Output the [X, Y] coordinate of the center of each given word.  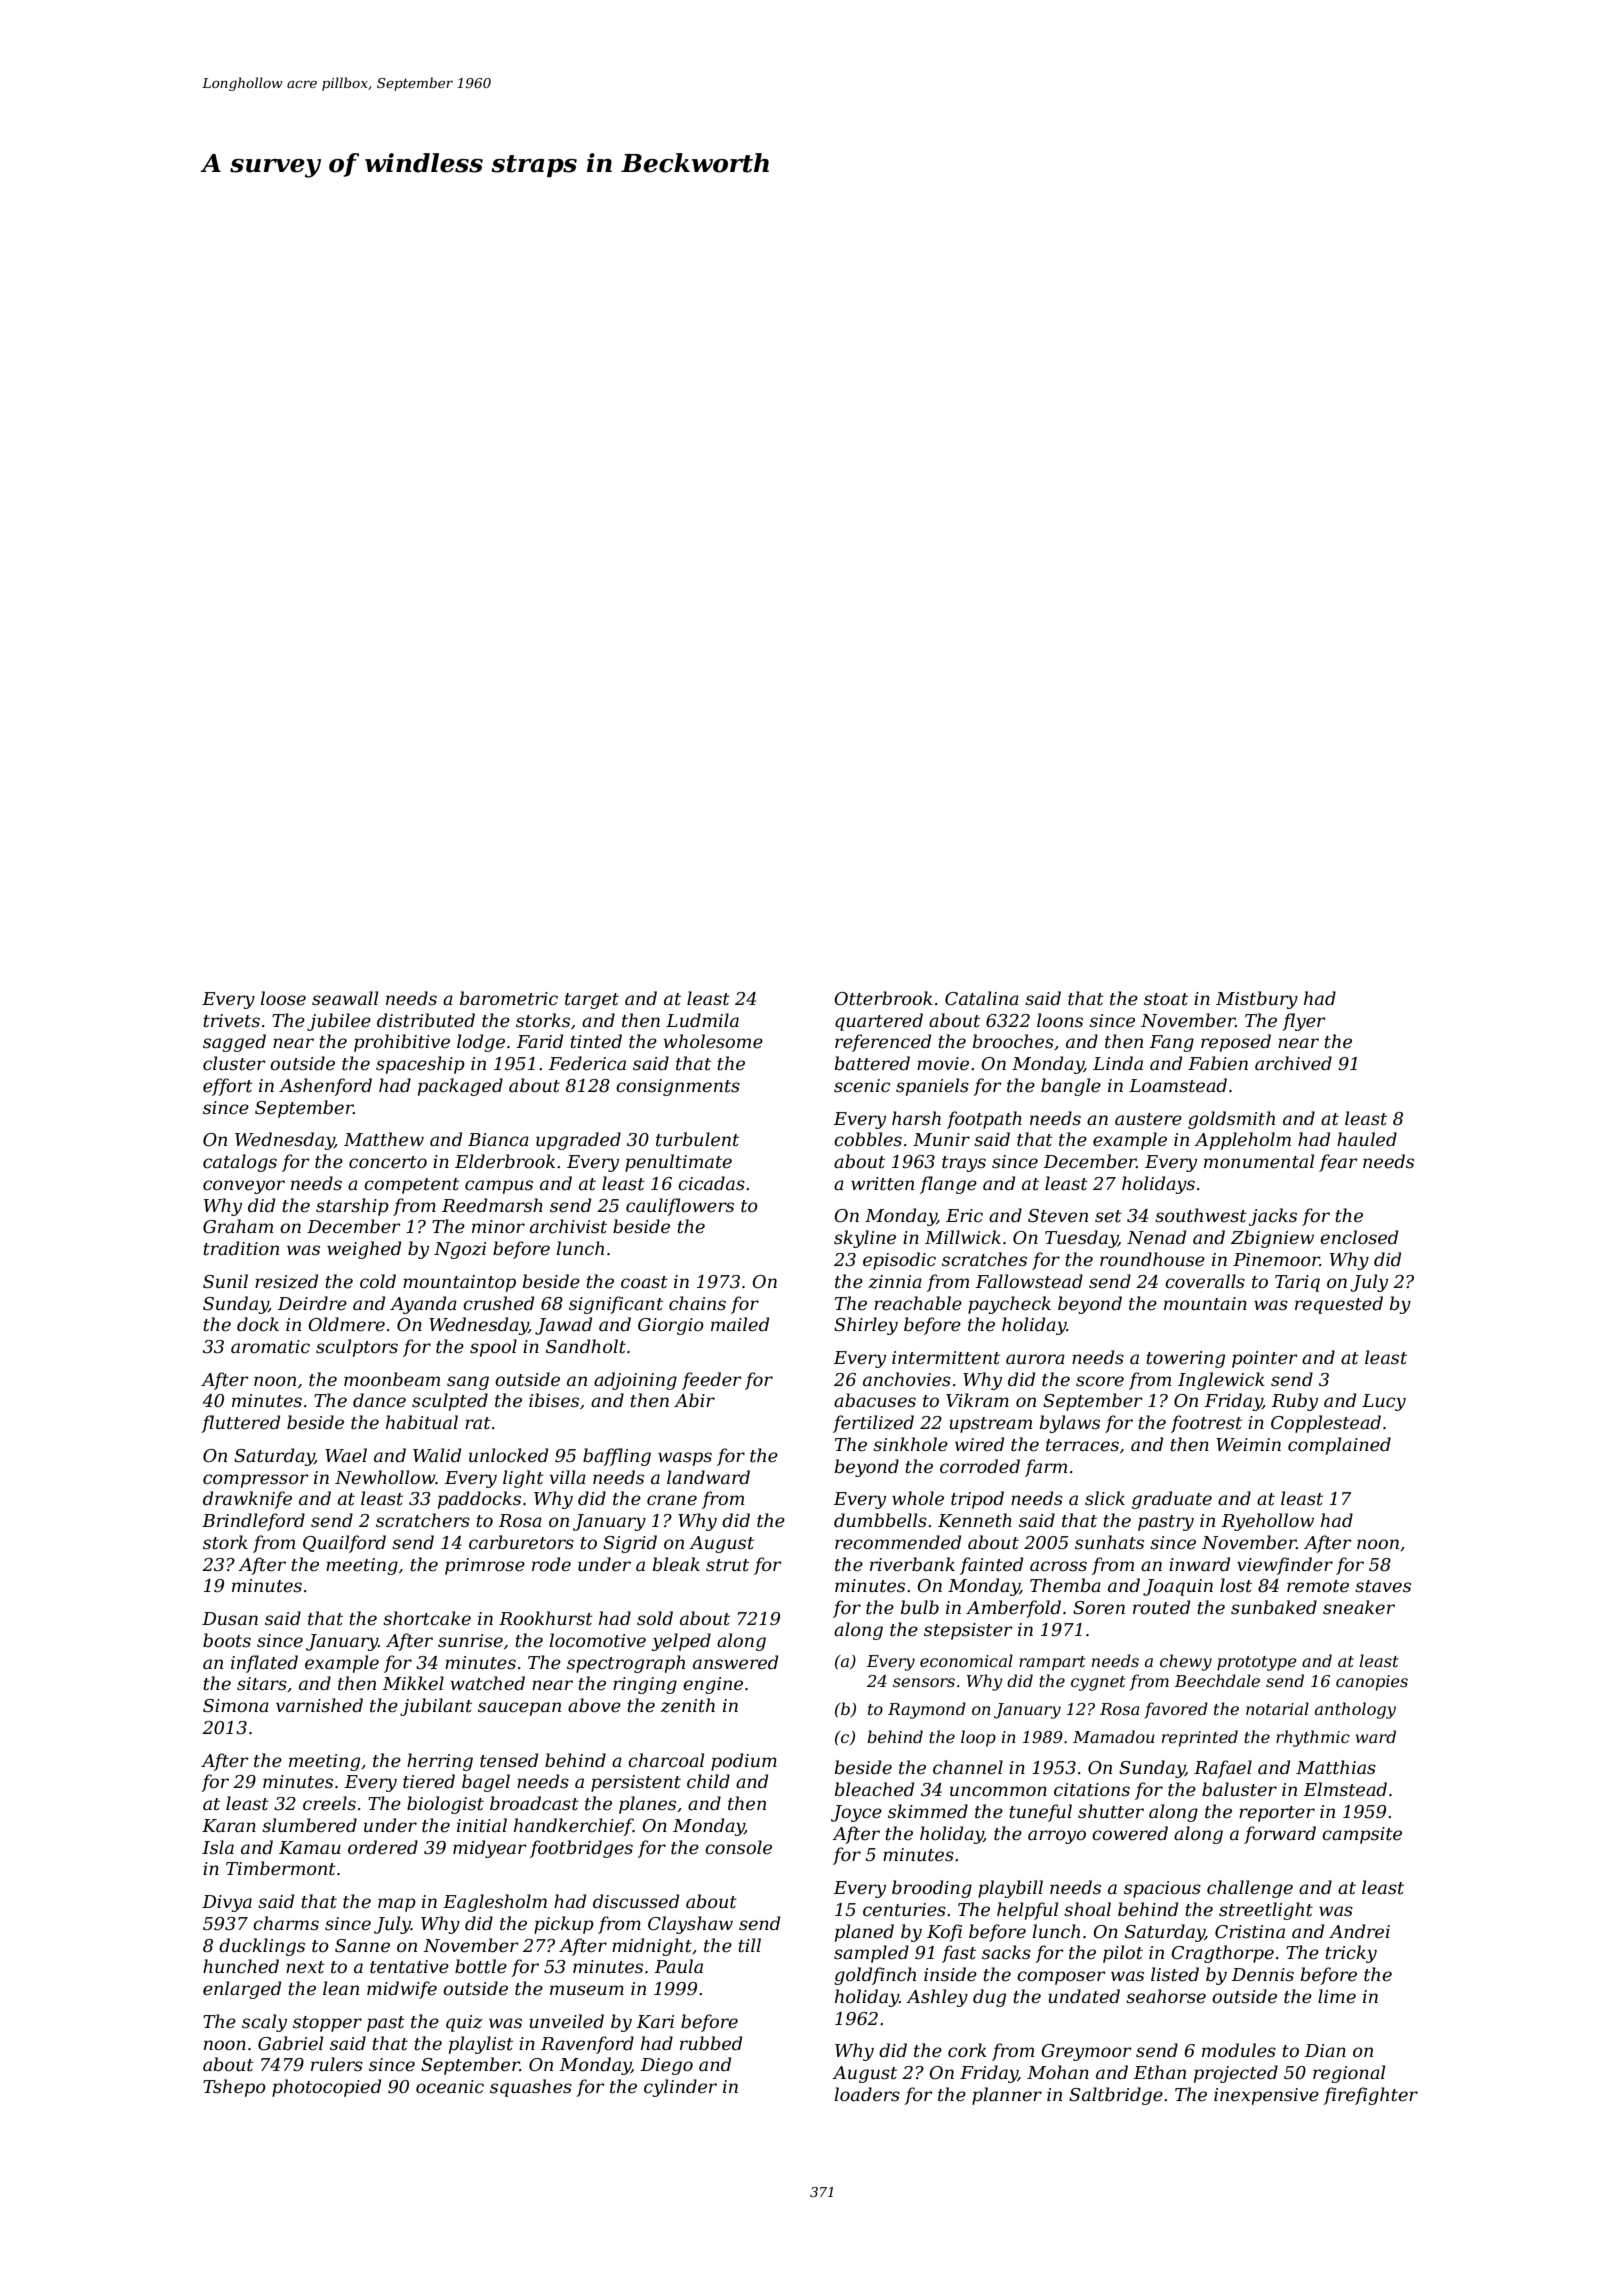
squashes [531, 2088]
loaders [867, 2094]
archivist [568, 1226]
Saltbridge [1116, 2096]
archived [1293, 1063]
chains [697, 1303]
